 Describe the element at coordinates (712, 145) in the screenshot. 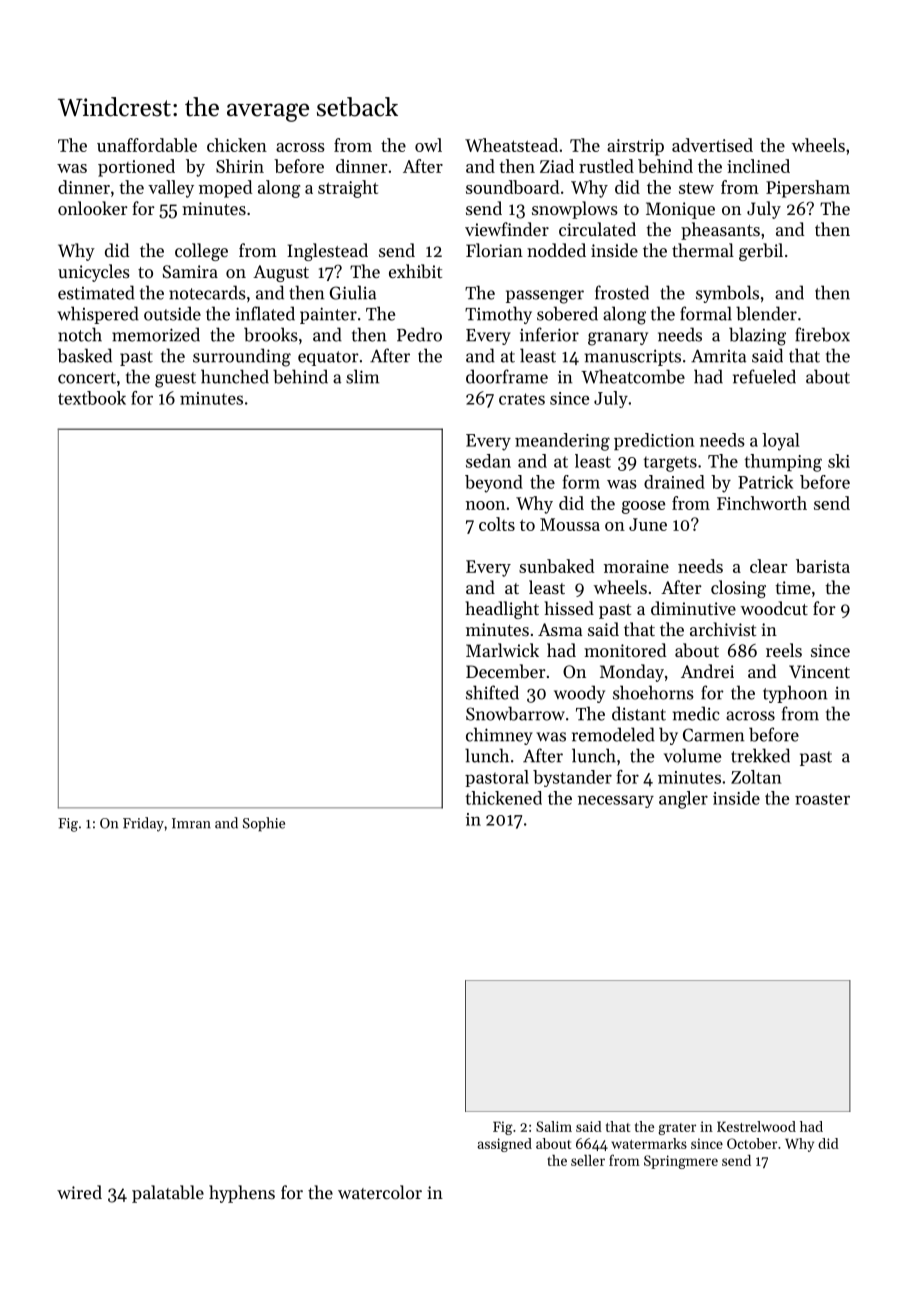

I see `advertised` at that location.
